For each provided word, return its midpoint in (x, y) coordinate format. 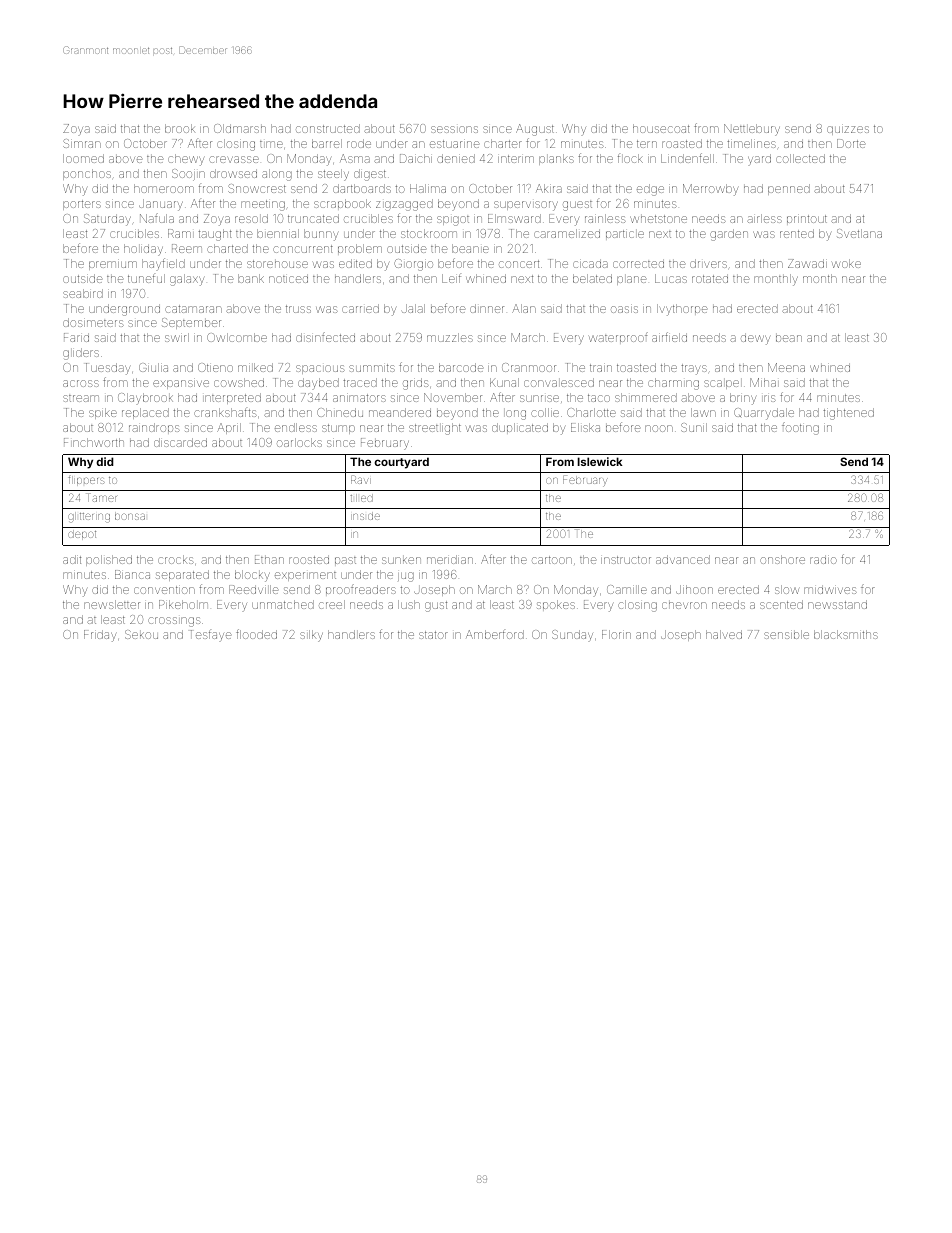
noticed (288, 278)
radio (823, 559)
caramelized (567, 233)
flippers (86, 481)
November (453, 397)
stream (81, 398)
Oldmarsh (240, 128)
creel (332, 604)
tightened (848, 414)
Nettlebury (752, 130)
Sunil (694, 427)
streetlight (435, 429)
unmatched (283, 604)
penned (789, 189)
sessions (454, 129)
